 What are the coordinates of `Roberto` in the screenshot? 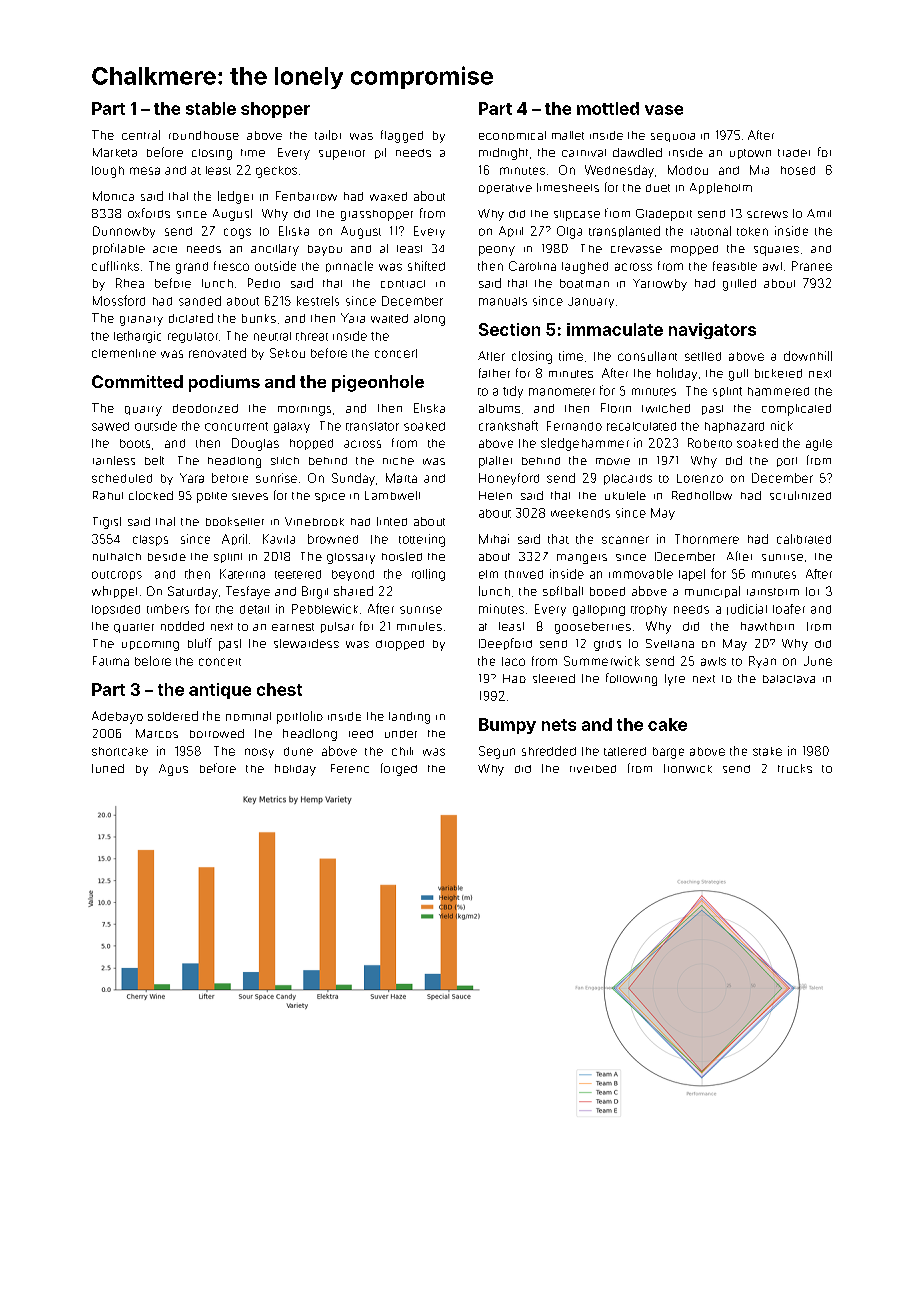 It's located at (710, 443).
